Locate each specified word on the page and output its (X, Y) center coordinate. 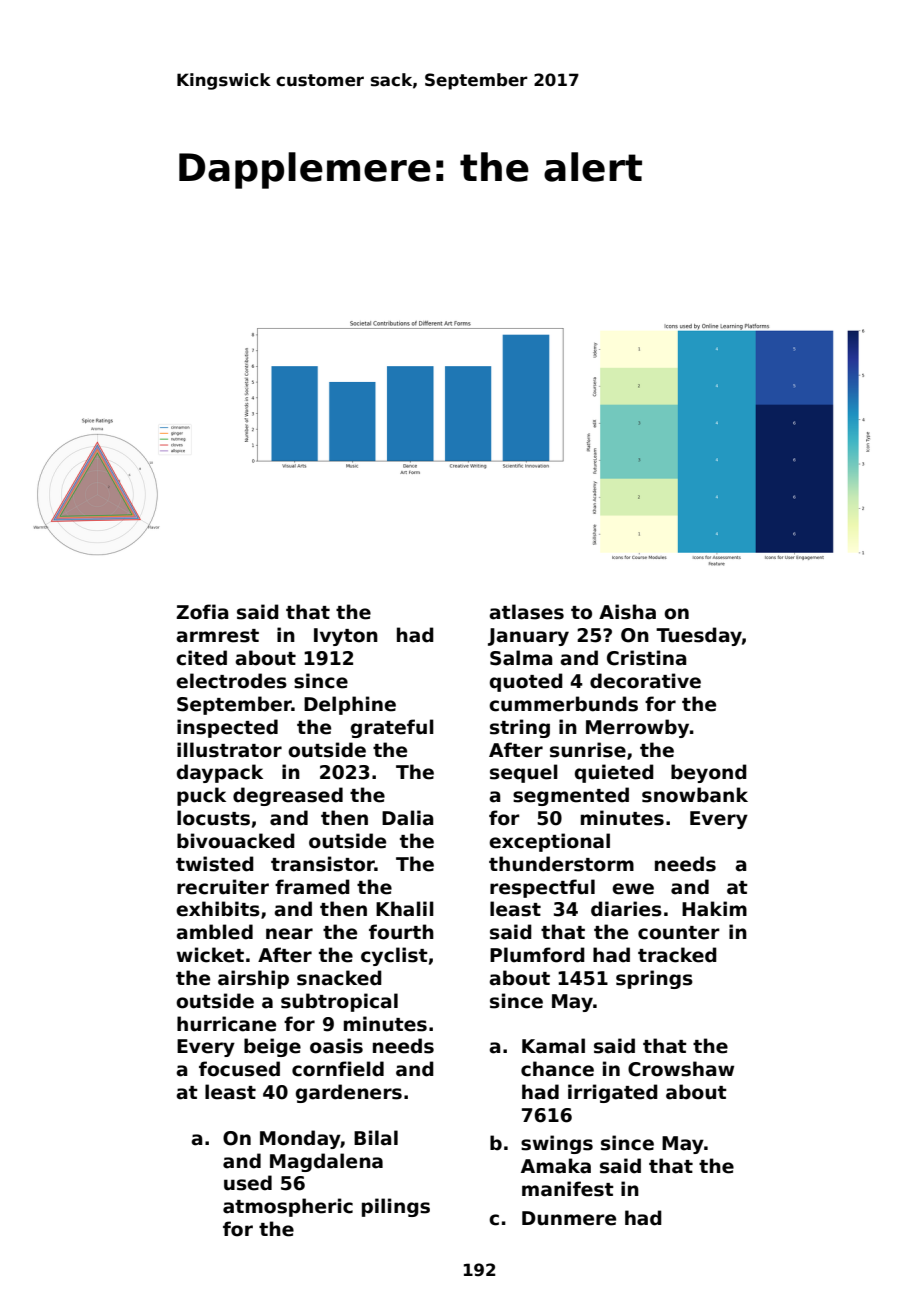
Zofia (202, 612)
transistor (323, 864)
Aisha (627, 612)
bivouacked (236, 841)
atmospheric (288, 1207)
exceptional (549, 842)
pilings (396, 1207)
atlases (526, 612)
